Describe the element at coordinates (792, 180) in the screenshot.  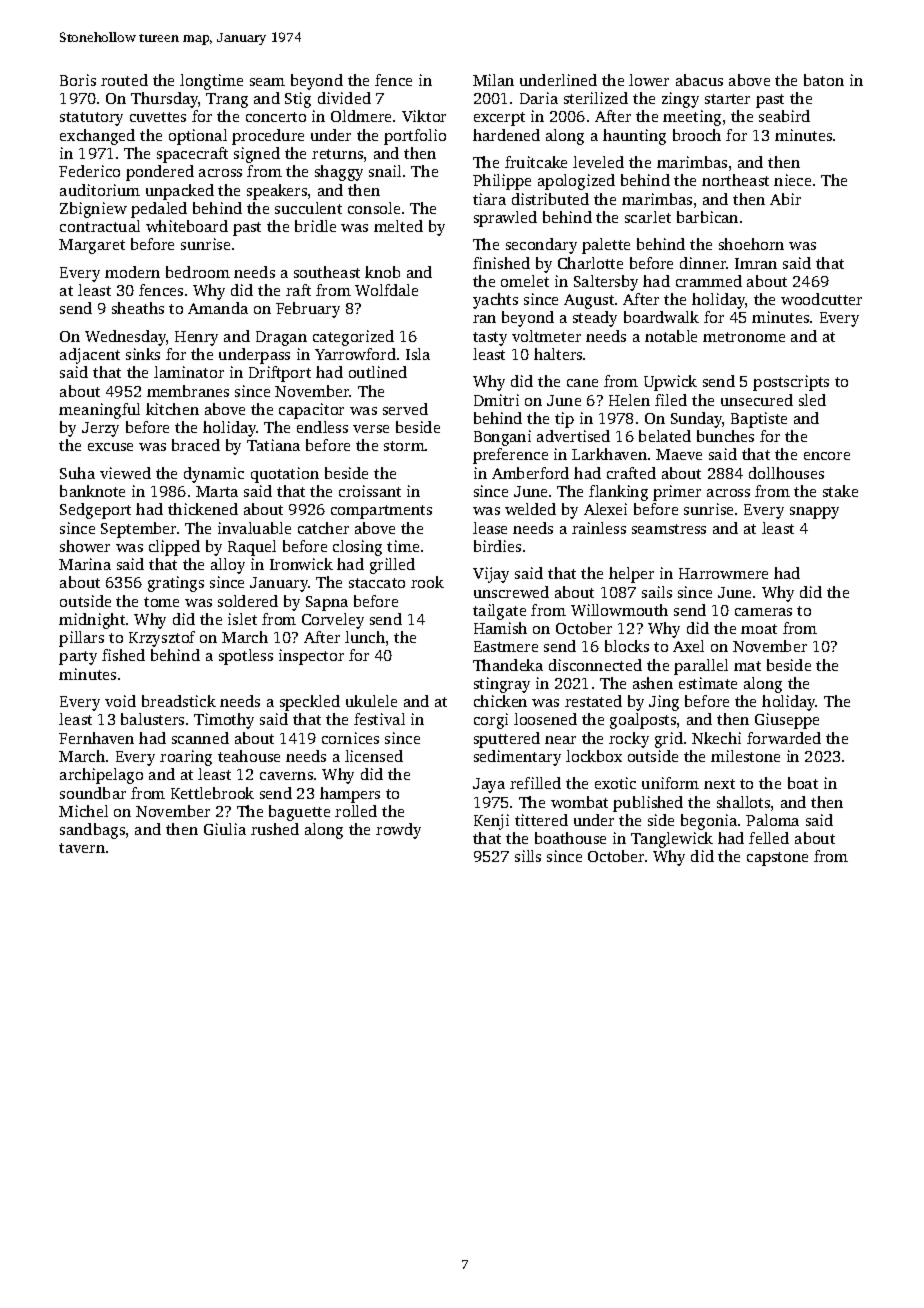
I see `niece` at that location.
